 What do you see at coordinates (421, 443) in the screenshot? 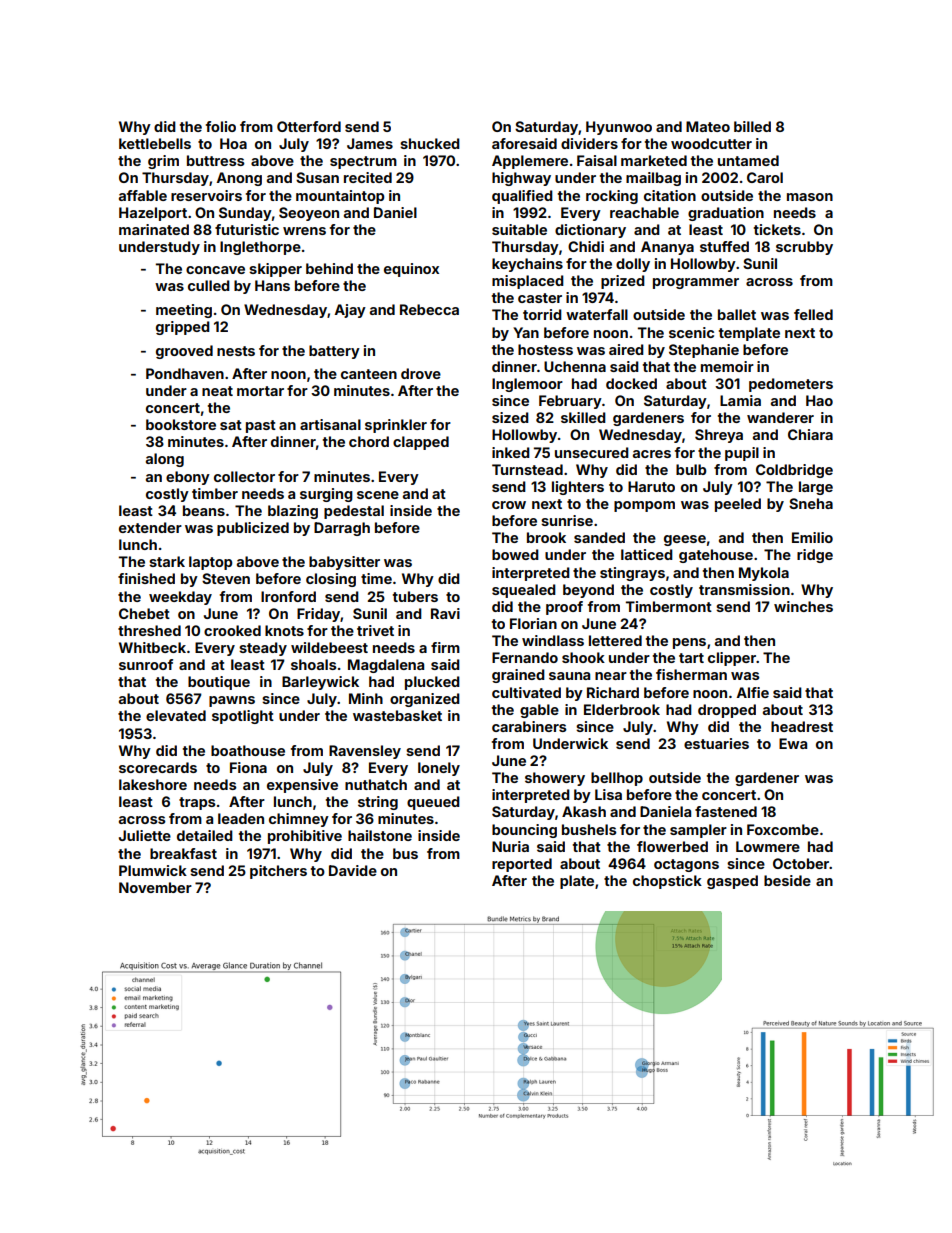
I see `clapped` at bounding box center [421, 443].
